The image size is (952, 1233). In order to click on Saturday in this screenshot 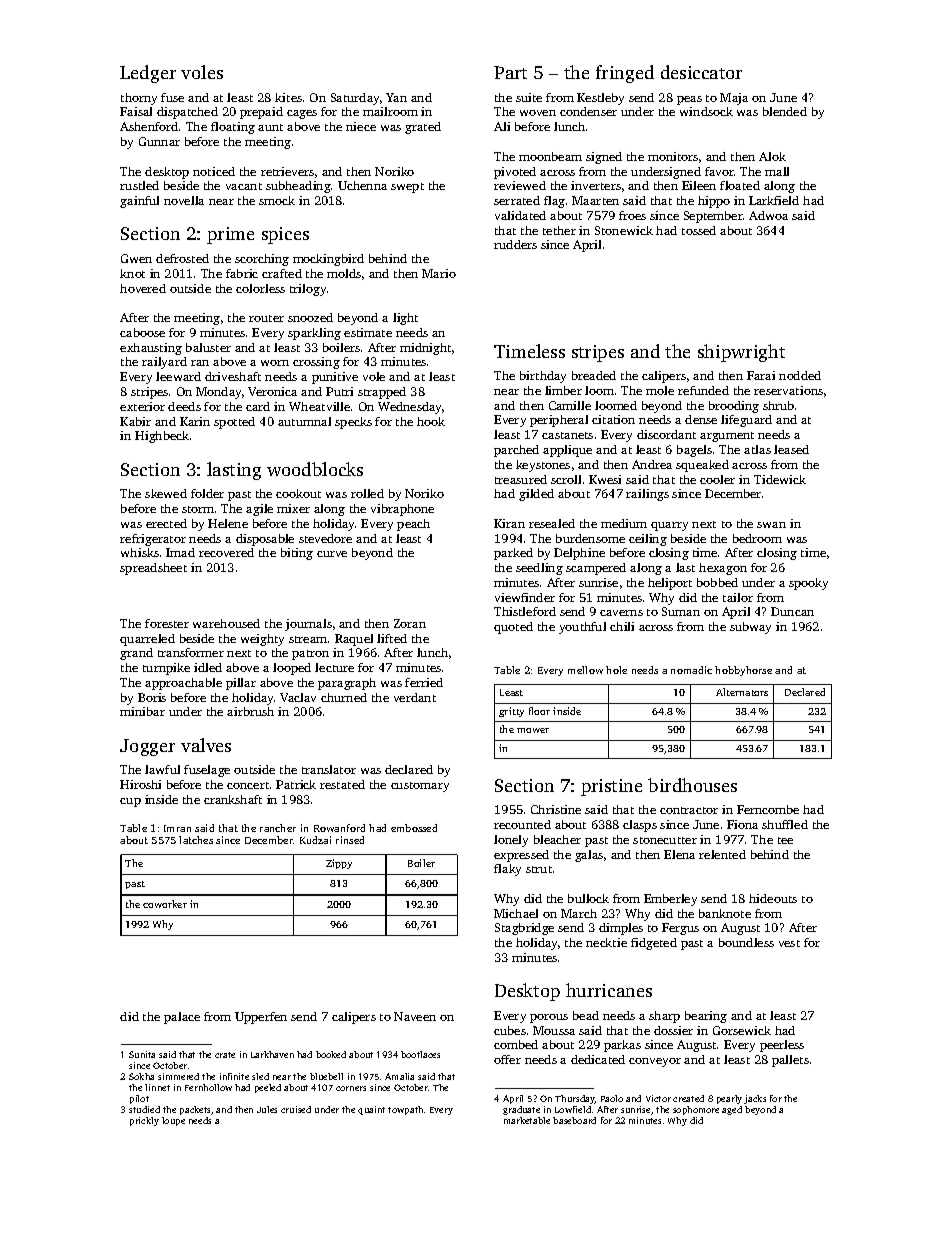, I will do `click(355, 99)`.
